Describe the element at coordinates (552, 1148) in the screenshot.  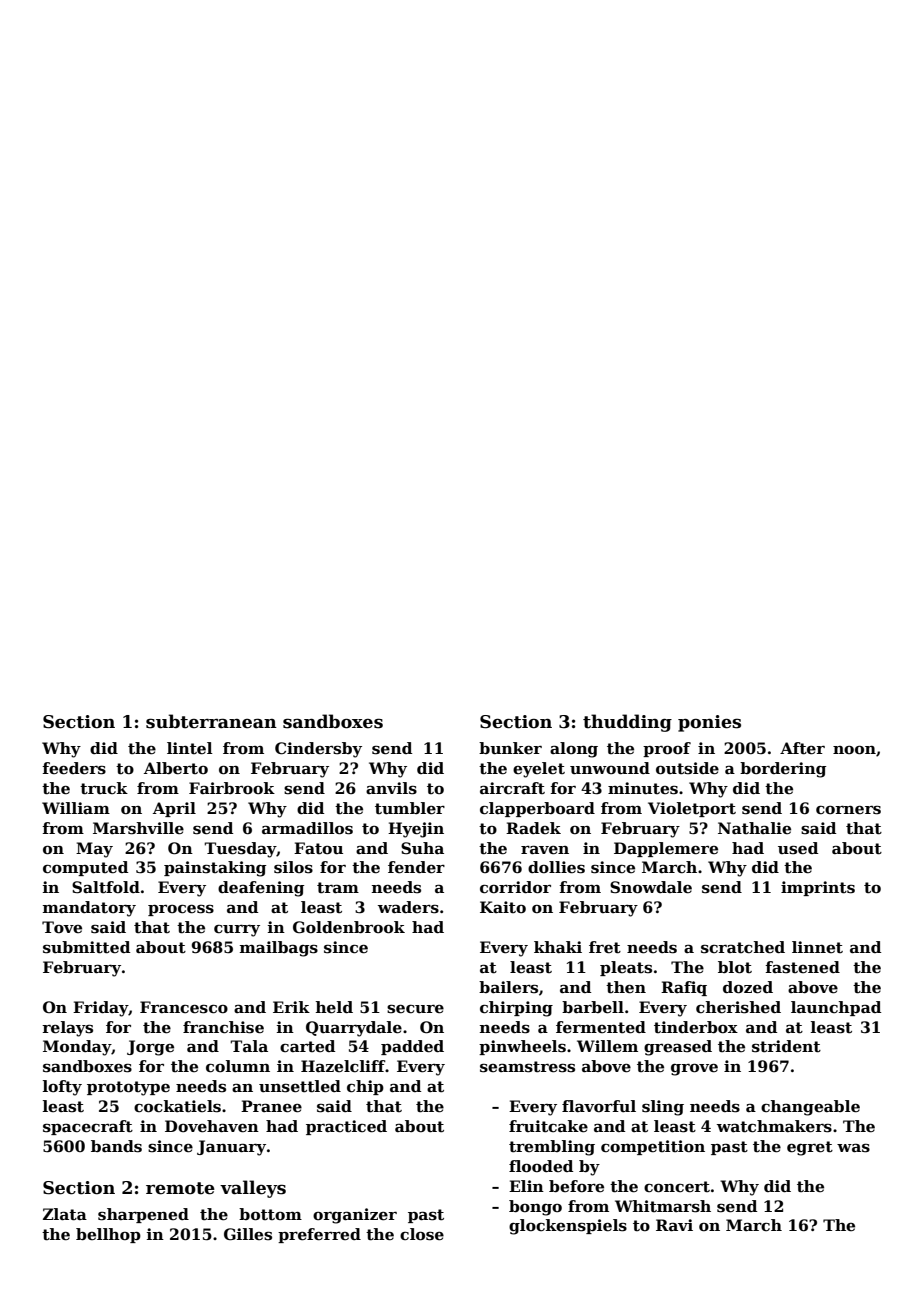
I see `trembling` at that location.
